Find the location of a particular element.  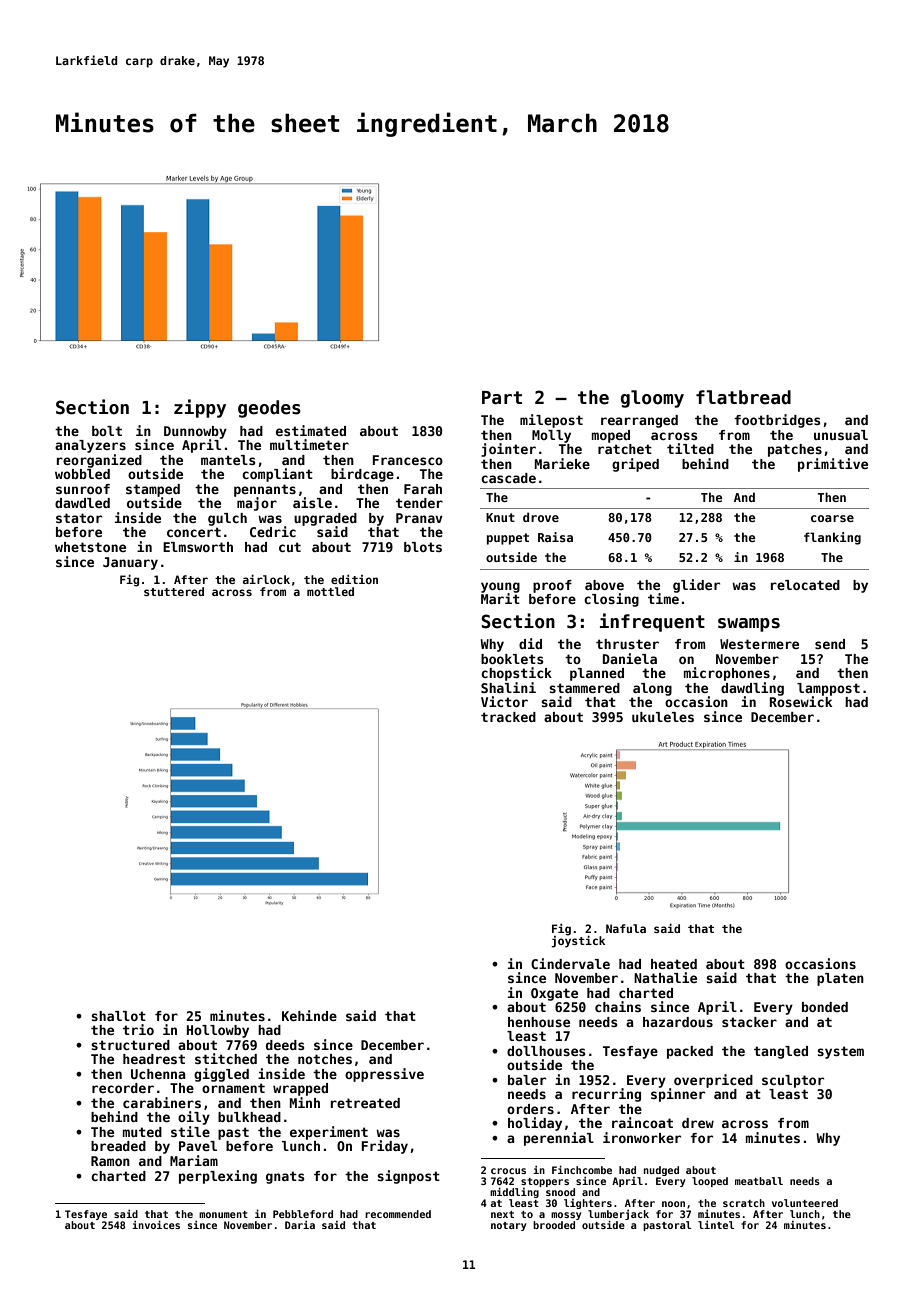

geodes is located at coordinates (269, 409).
